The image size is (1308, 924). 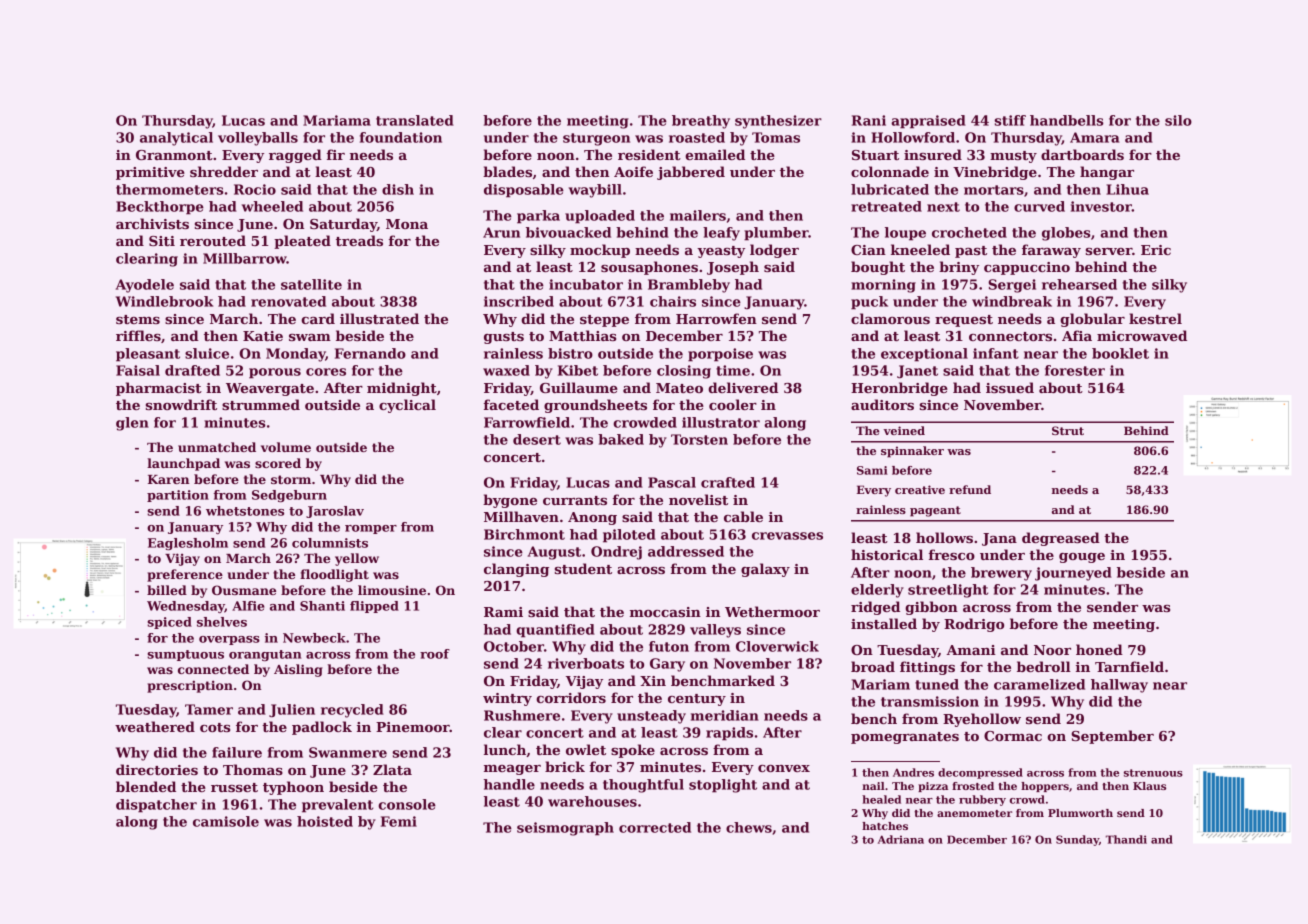 I want to click on failure, so click(x=237, y=752).
